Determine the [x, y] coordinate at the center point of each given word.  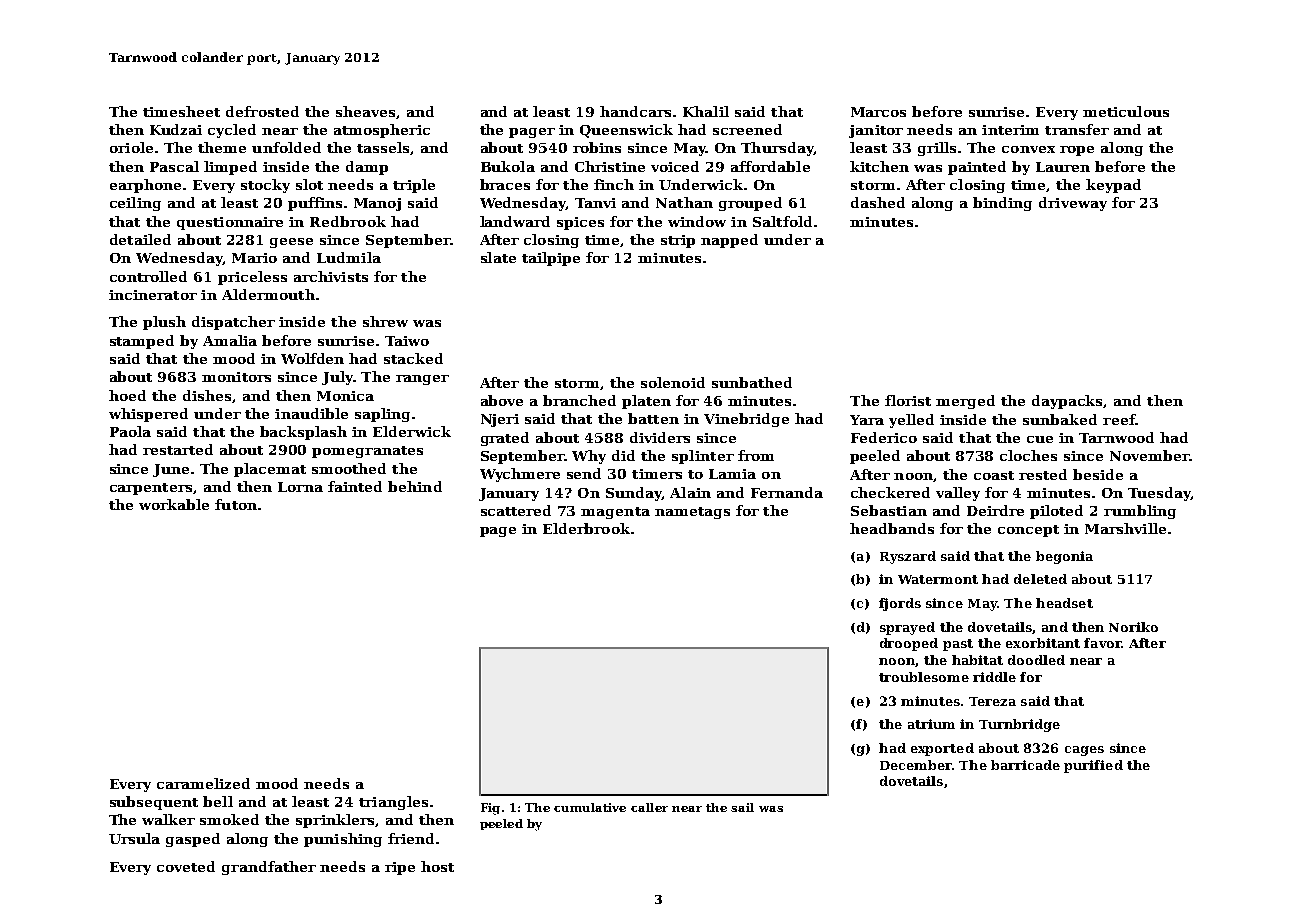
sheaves [365, 111]
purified [1093, 766]
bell [218, 801]
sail [742, 807]
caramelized [203, 783]
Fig [490, 809]
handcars [635, 111]
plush [164, 323]
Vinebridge [746, 420]
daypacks [1067, 402]
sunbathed [752, 382]
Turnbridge [1019, 725]
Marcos [878, 112]
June [171, 470]
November [1149, 455]
